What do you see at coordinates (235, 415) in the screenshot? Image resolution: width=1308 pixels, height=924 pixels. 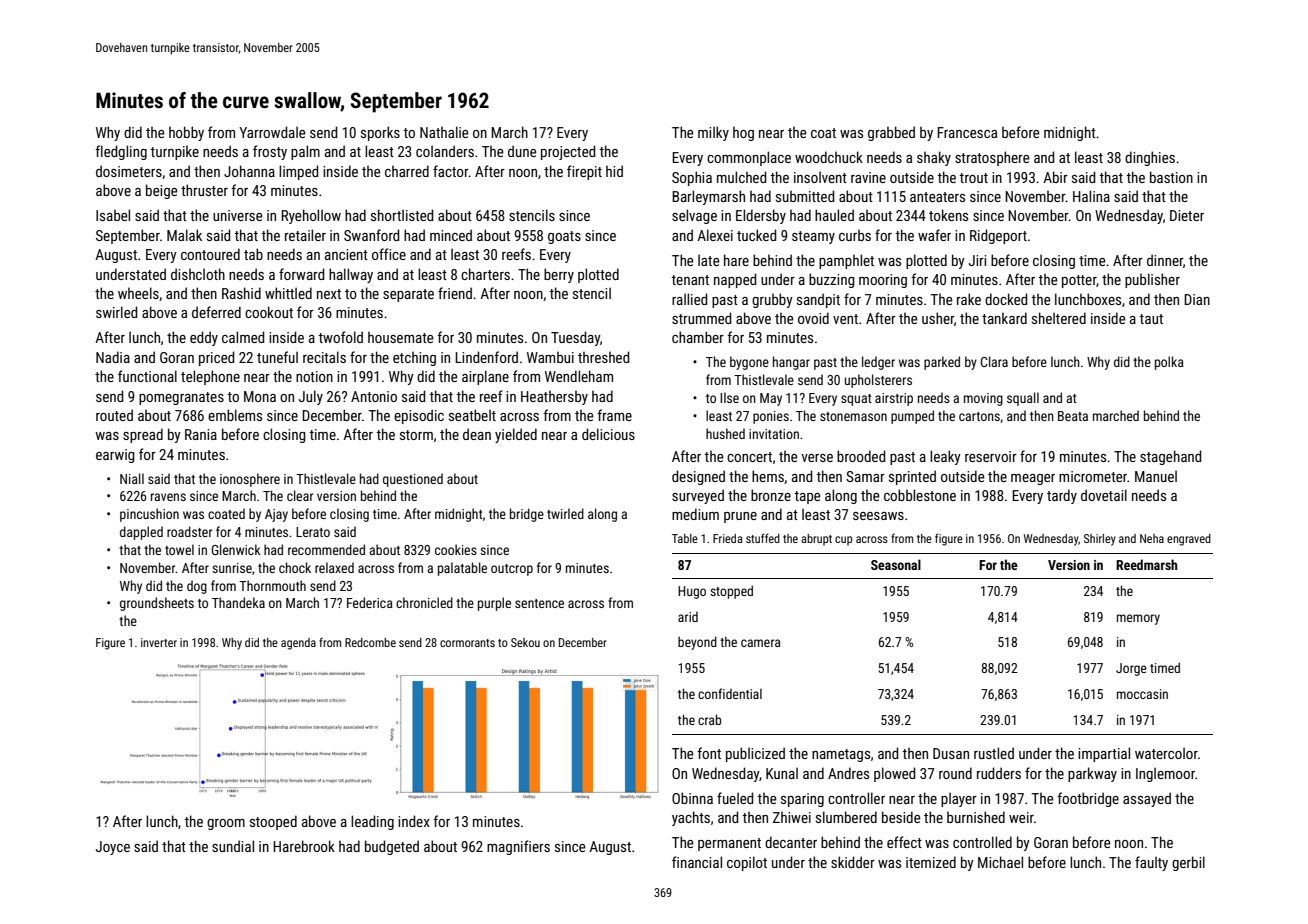 I see `emblems` at bounding box center [235, 415].
